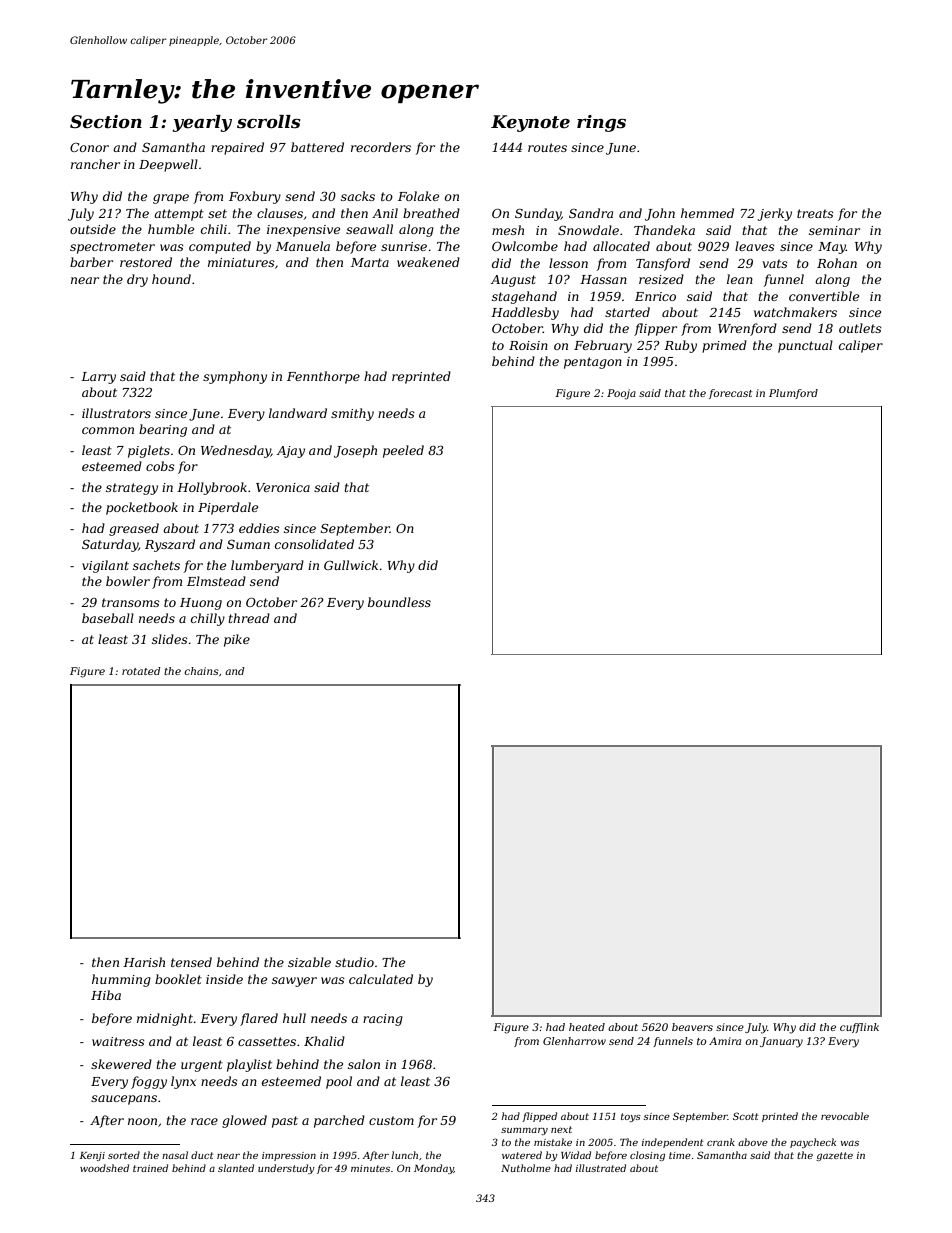 The image size is (952, 1233). Describe the element at coordinates (530, 123) in the image. I see `Keynote` at that location.
